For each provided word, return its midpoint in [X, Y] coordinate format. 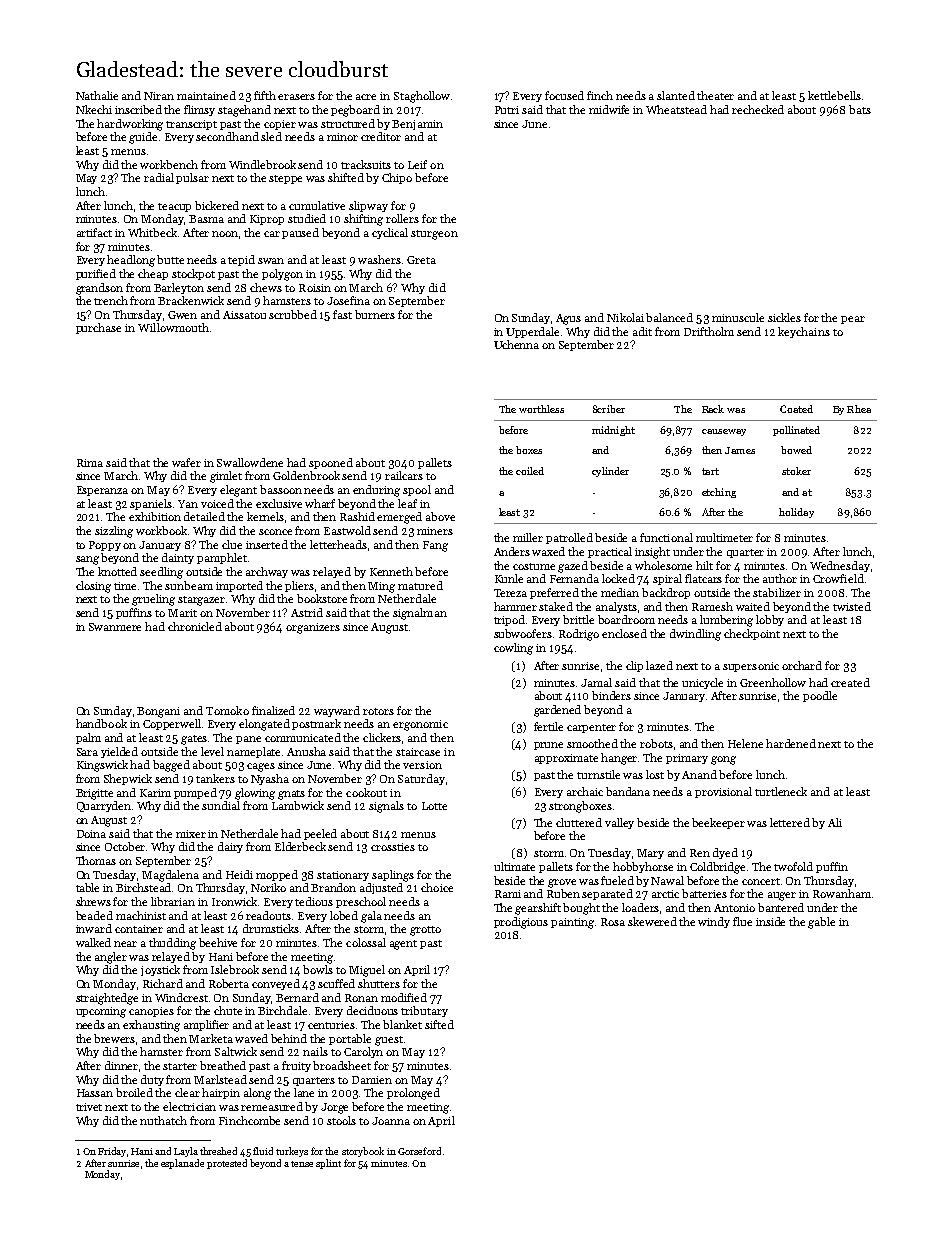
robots [656, 743]
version [422, 765]
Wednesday [840, 566]
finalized [273, 710]
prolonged [413, 1094]
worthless [541, 409]
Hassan [95, 1093]
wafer [186, 462]
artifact [94, 232]
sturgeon [434, 235]
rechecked [758, 109]
